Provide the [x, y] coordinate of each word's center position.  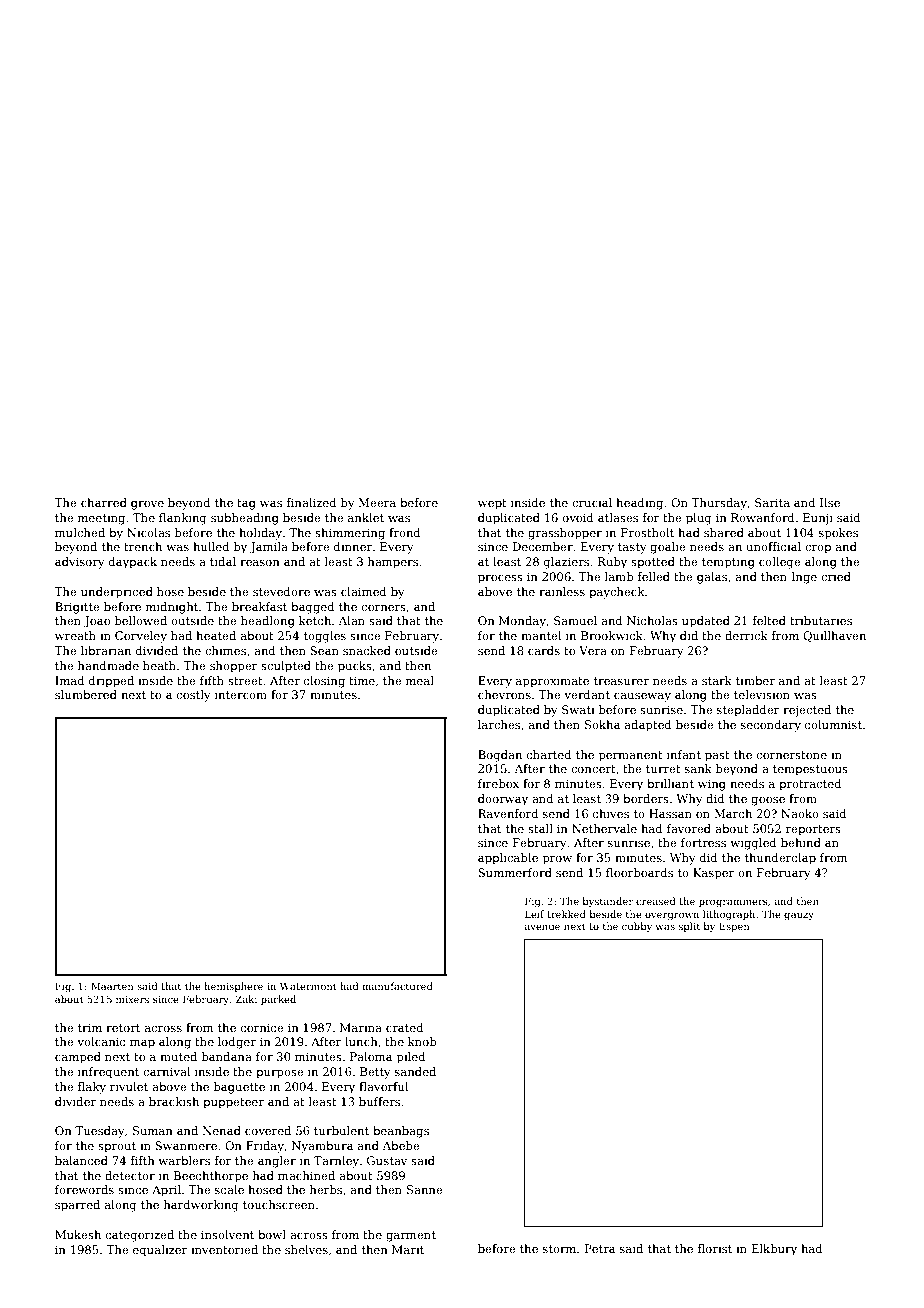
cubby [637, 927]
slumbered [86, 694]
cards [544, 650]
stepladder [748, 711]
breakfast [259, 606]
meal [420, 680]
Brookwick [612, 635]
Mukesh [78, 1234]
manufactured [397, 986]
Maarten [112, 986]
